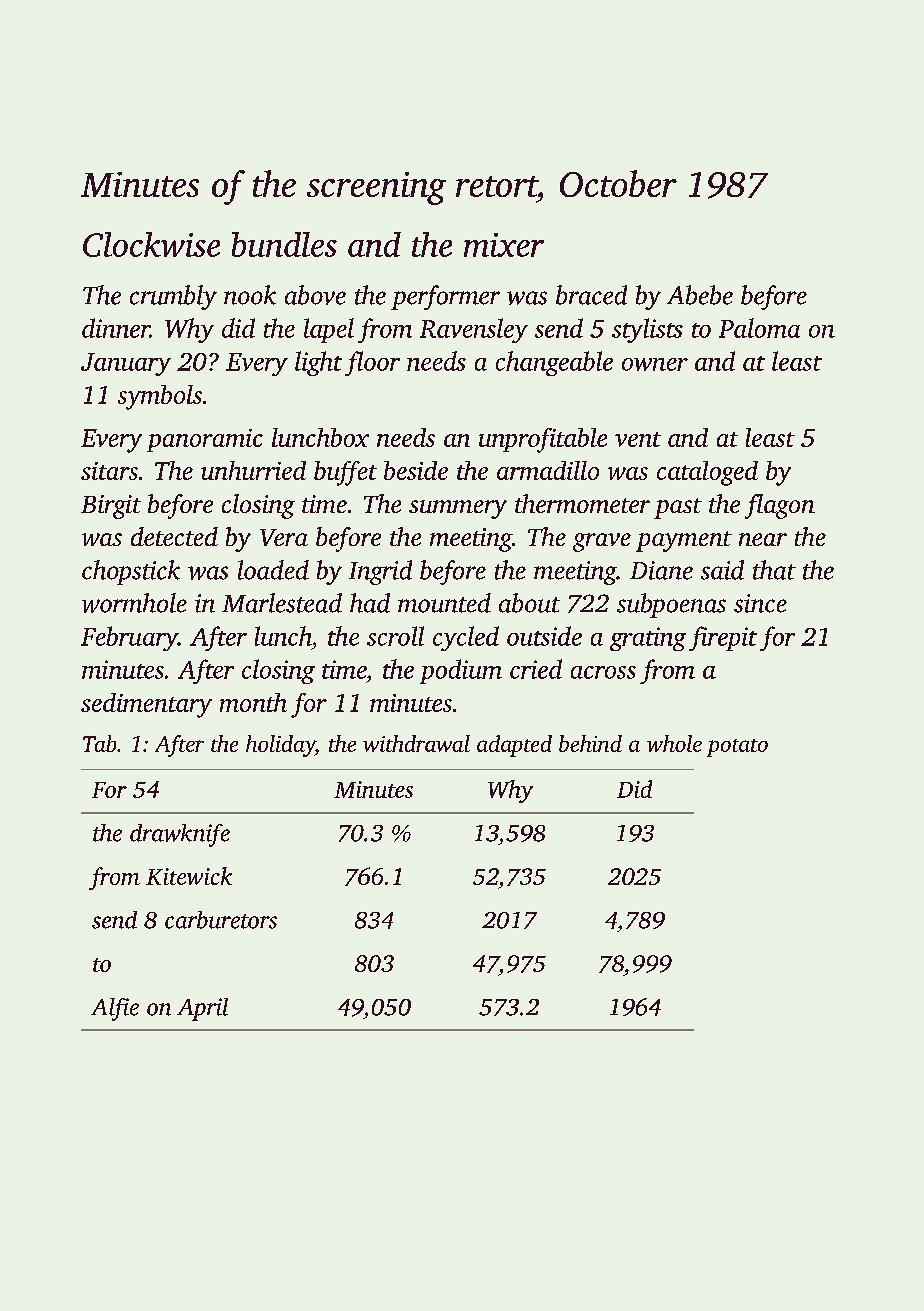 The image size is (924, 1311). I want to click on mixer, so click(504, 245).
